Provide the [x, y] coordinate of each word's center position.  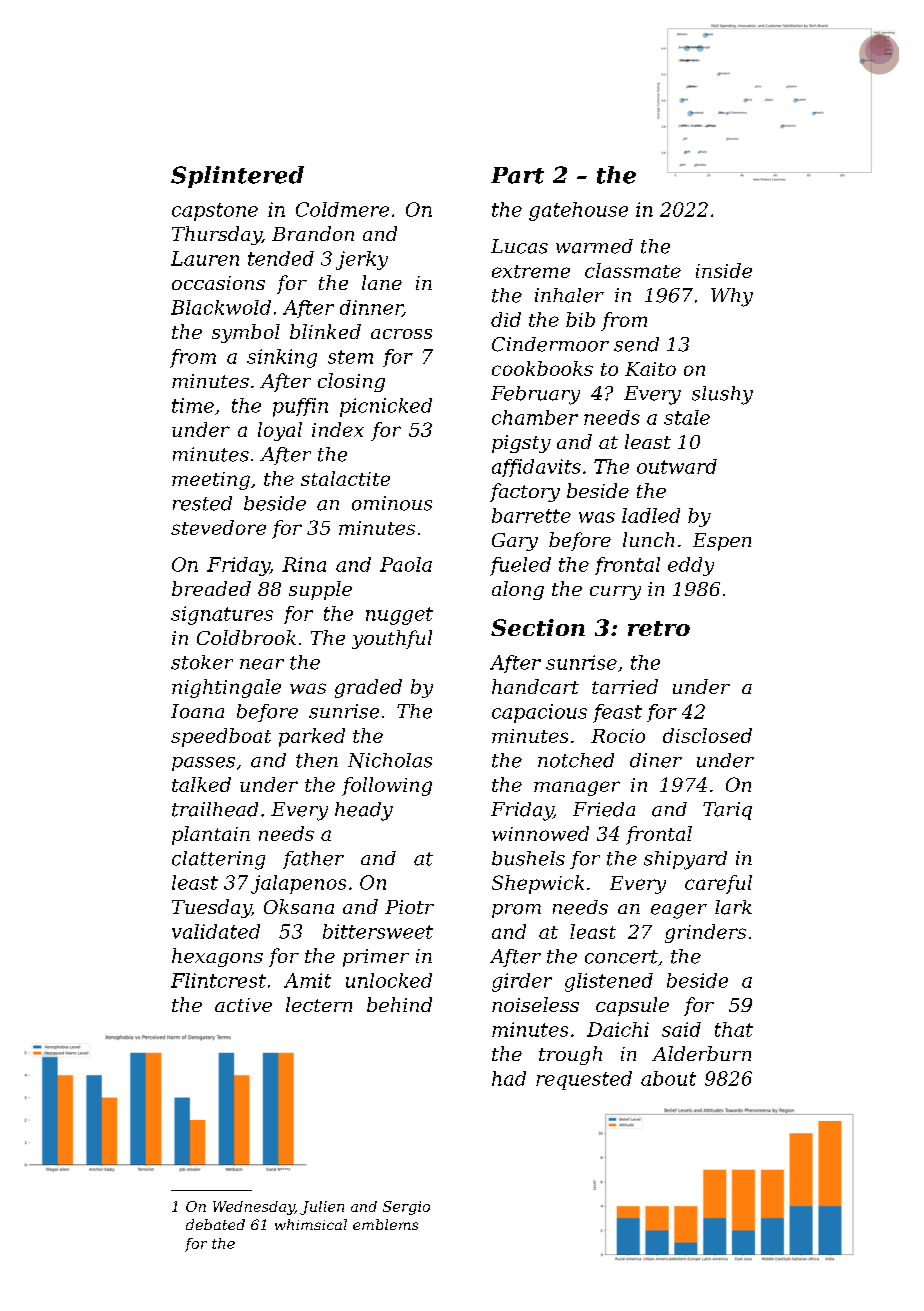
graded [368, 688]
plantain [211, 835]
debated [215, 1224]
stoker [202, 662]
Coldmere [342, 209]
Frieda [604, 809]
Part [517, 175]
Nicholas [390, 760]
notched [576, 760]
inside [724, 270]
